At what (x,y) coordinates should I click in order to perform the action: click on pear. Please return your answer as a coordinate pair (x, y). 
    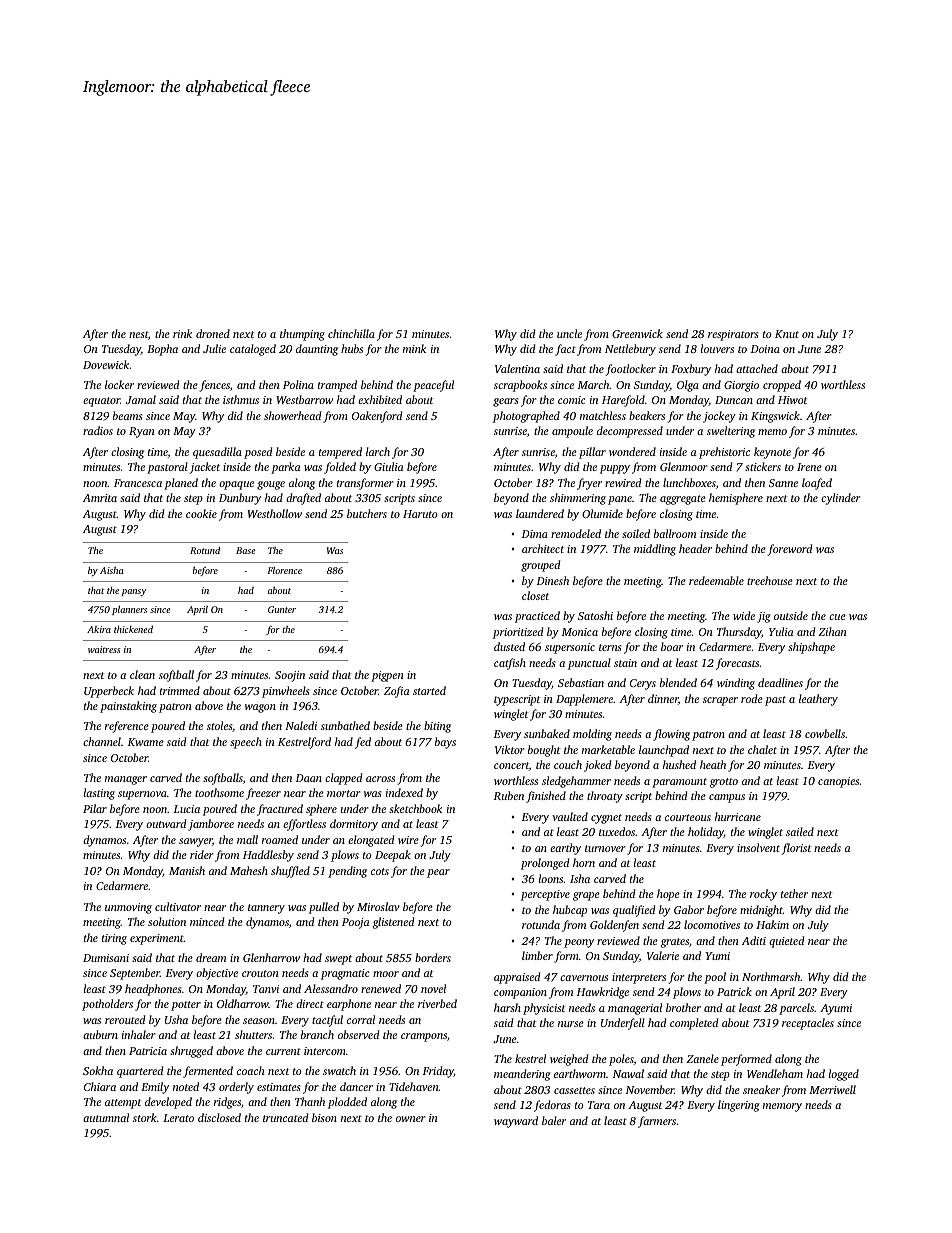
    Looking at the image, I should click on (438, 873).
